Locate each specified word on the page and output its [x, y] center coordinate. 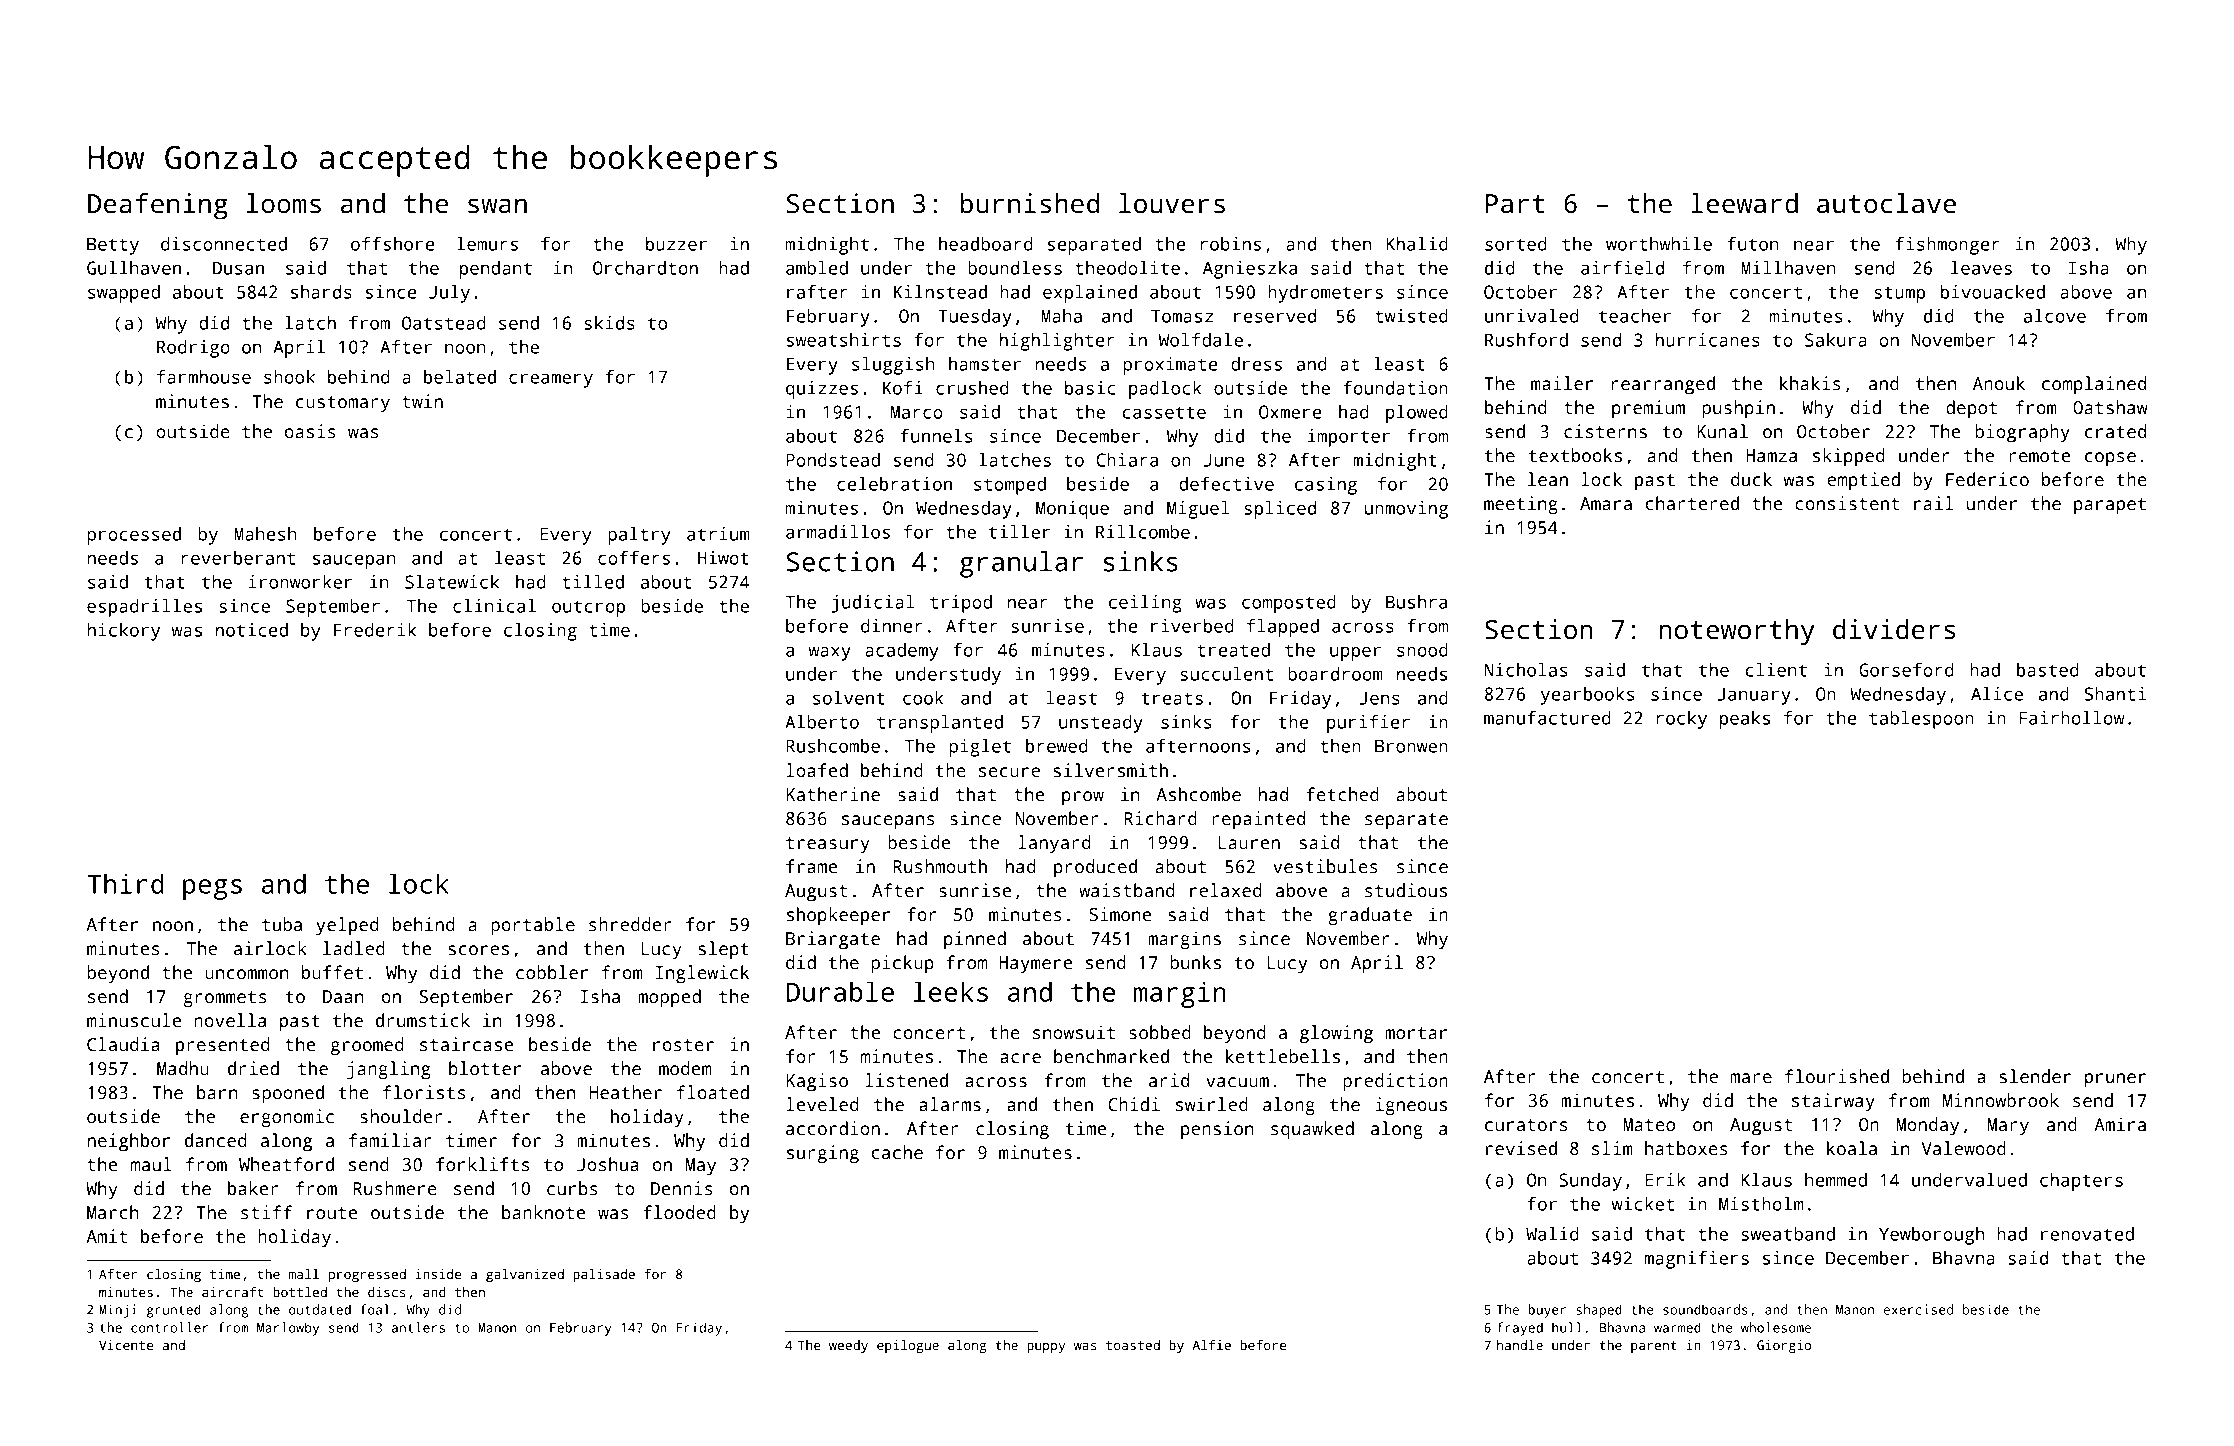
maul [151, 1164]
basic [1090, 388]
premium [1648, 409]
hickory [123, 632]
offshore [392, 244]
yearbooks [1587, 696]
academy [902, 652]
